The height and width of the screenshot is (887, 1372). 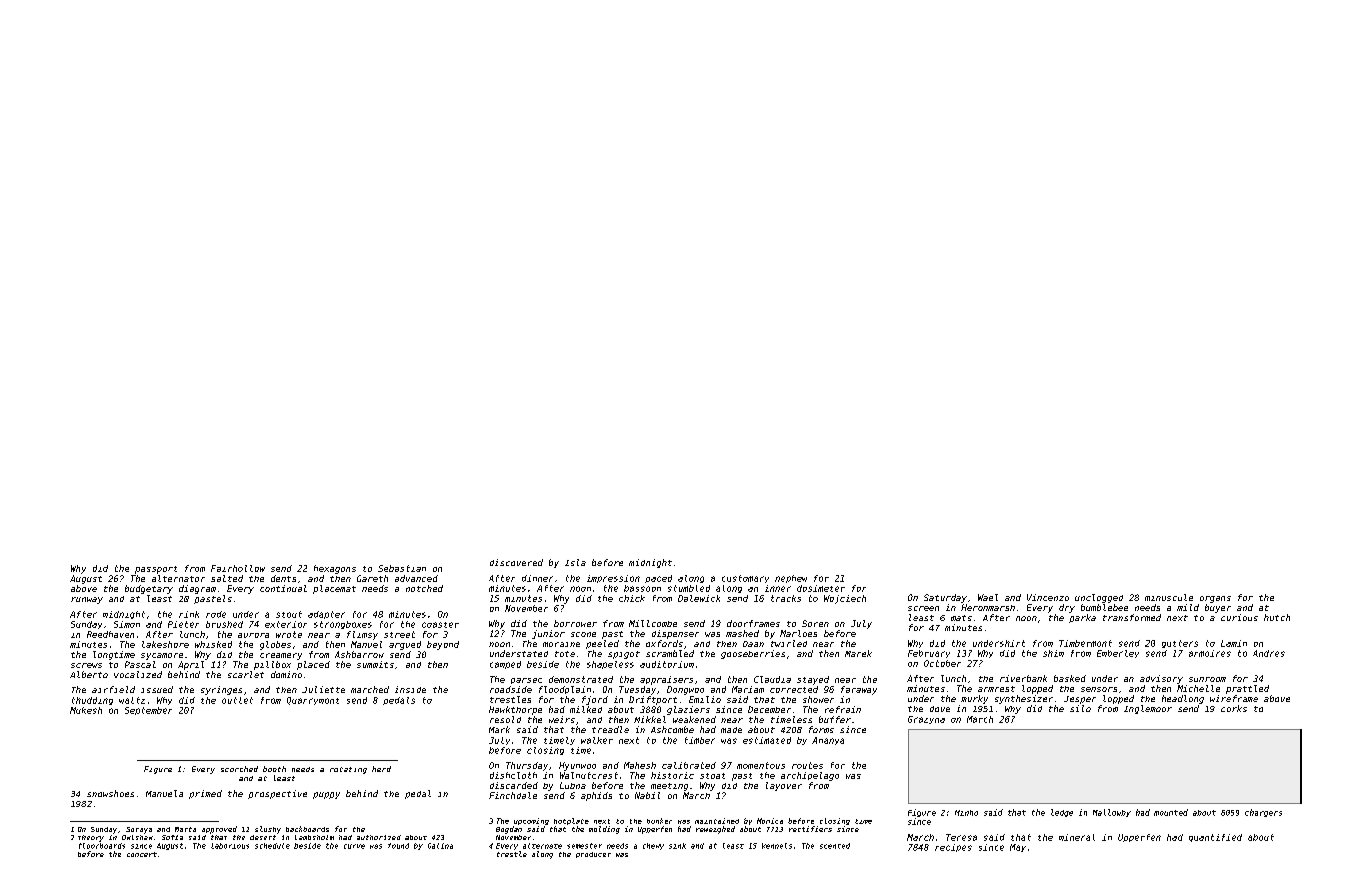 I want to click on Millcombe, so click(x=653, y=623).
